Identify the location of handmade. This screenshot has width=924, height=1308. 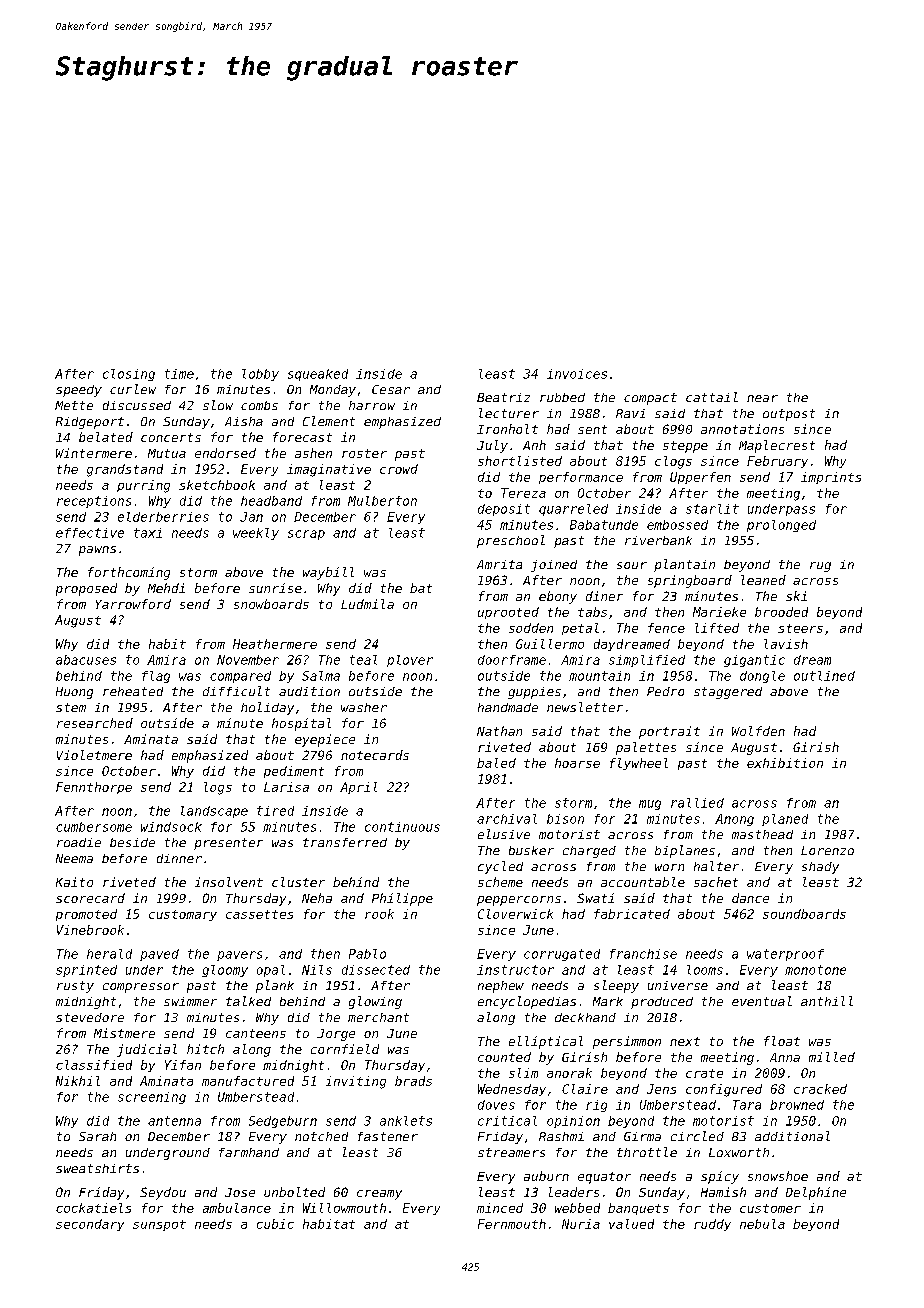
(508, 707).
